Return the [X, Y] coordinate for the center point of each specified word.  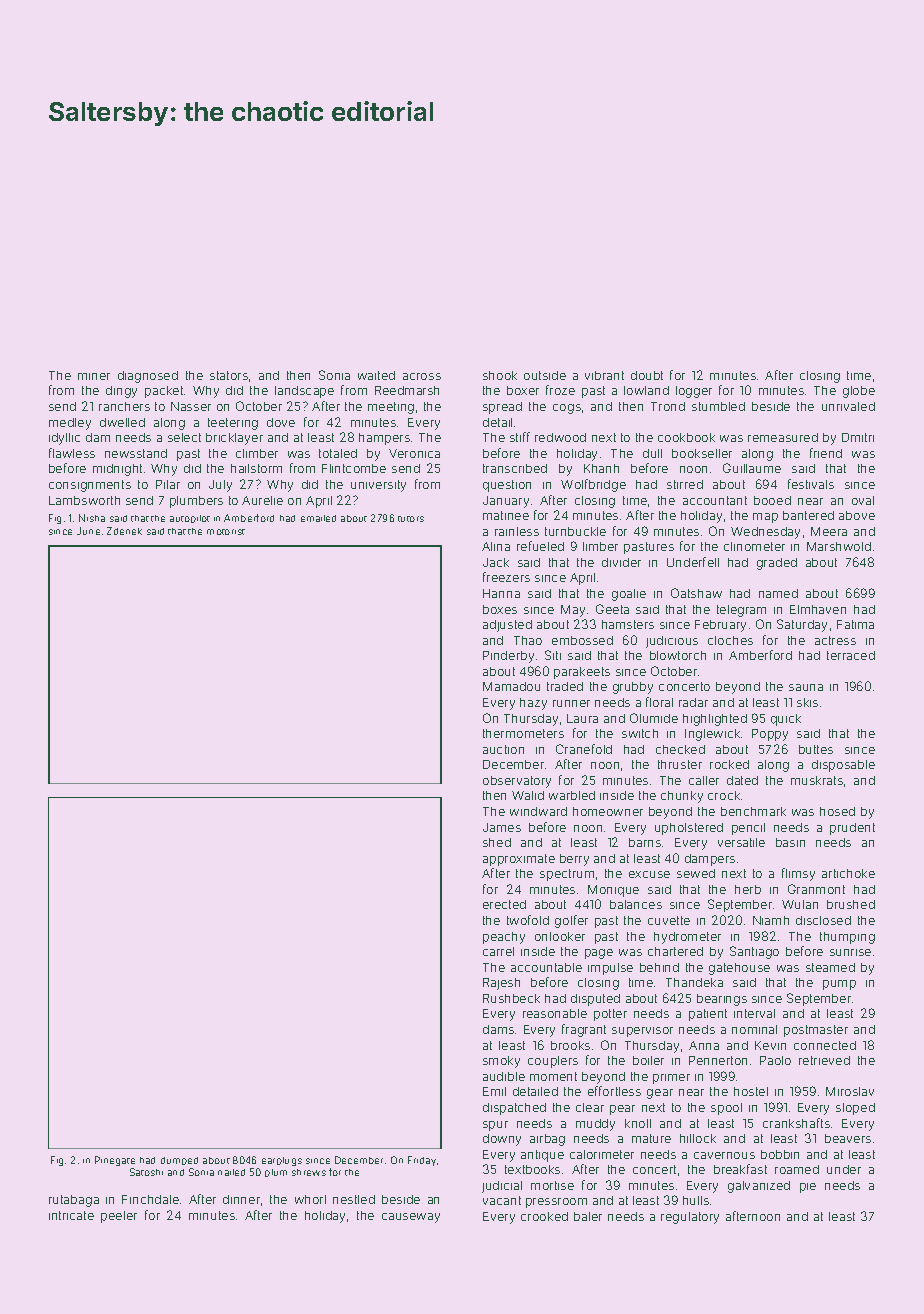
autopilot [190, 519]
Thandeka [694, 982]
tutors [411, 519]
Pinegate [115, 1161]
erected [504, 904]
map [765, 518]
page [599, 954]
